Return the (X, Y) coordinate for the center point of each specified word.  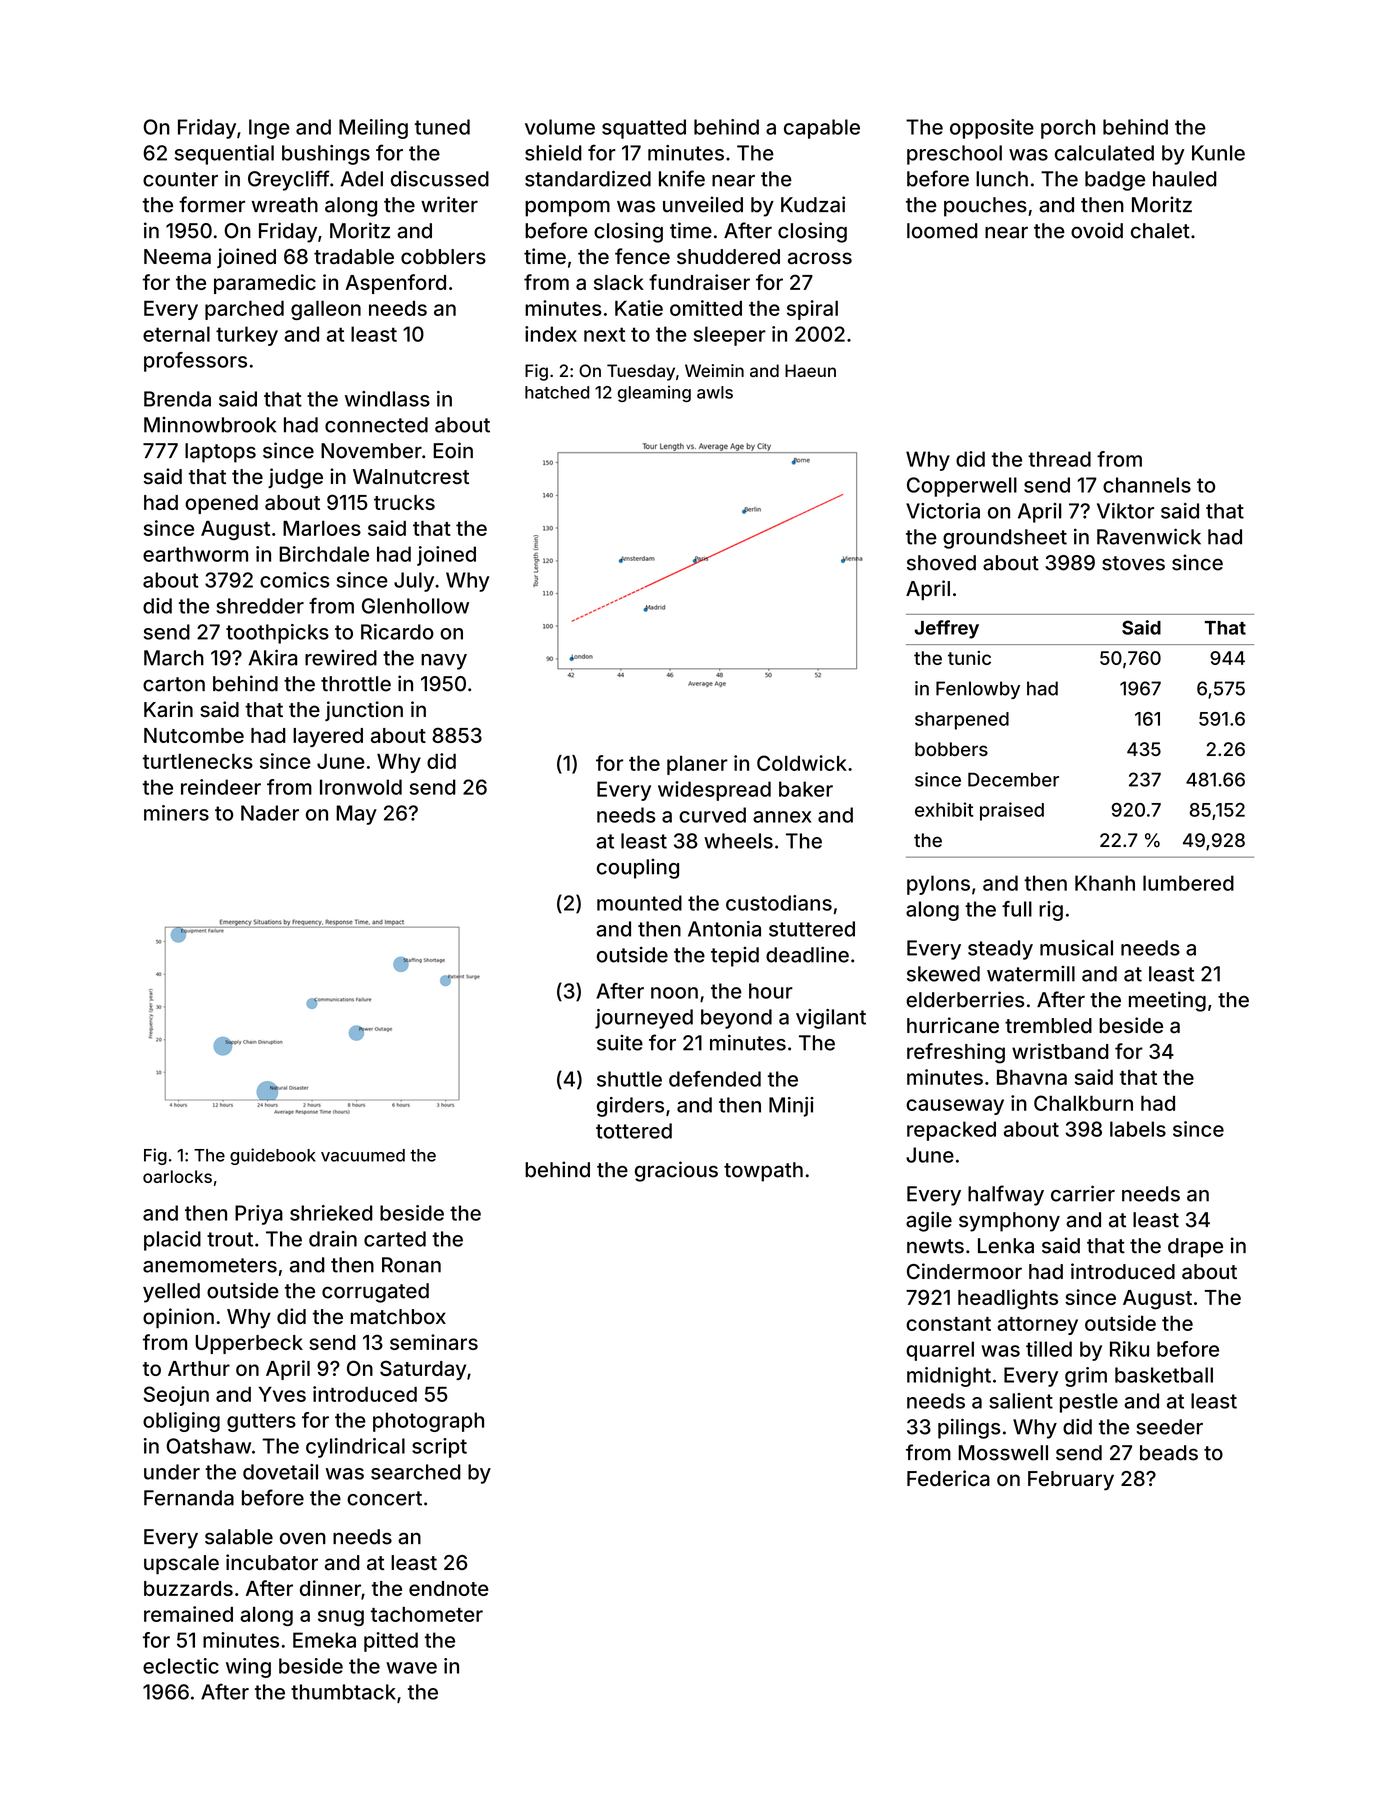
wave (411, 1668)
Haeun (810, 370)
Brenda (177, 399)
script (439, 1448)
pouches (985, 207)
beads (1169, 1453)
